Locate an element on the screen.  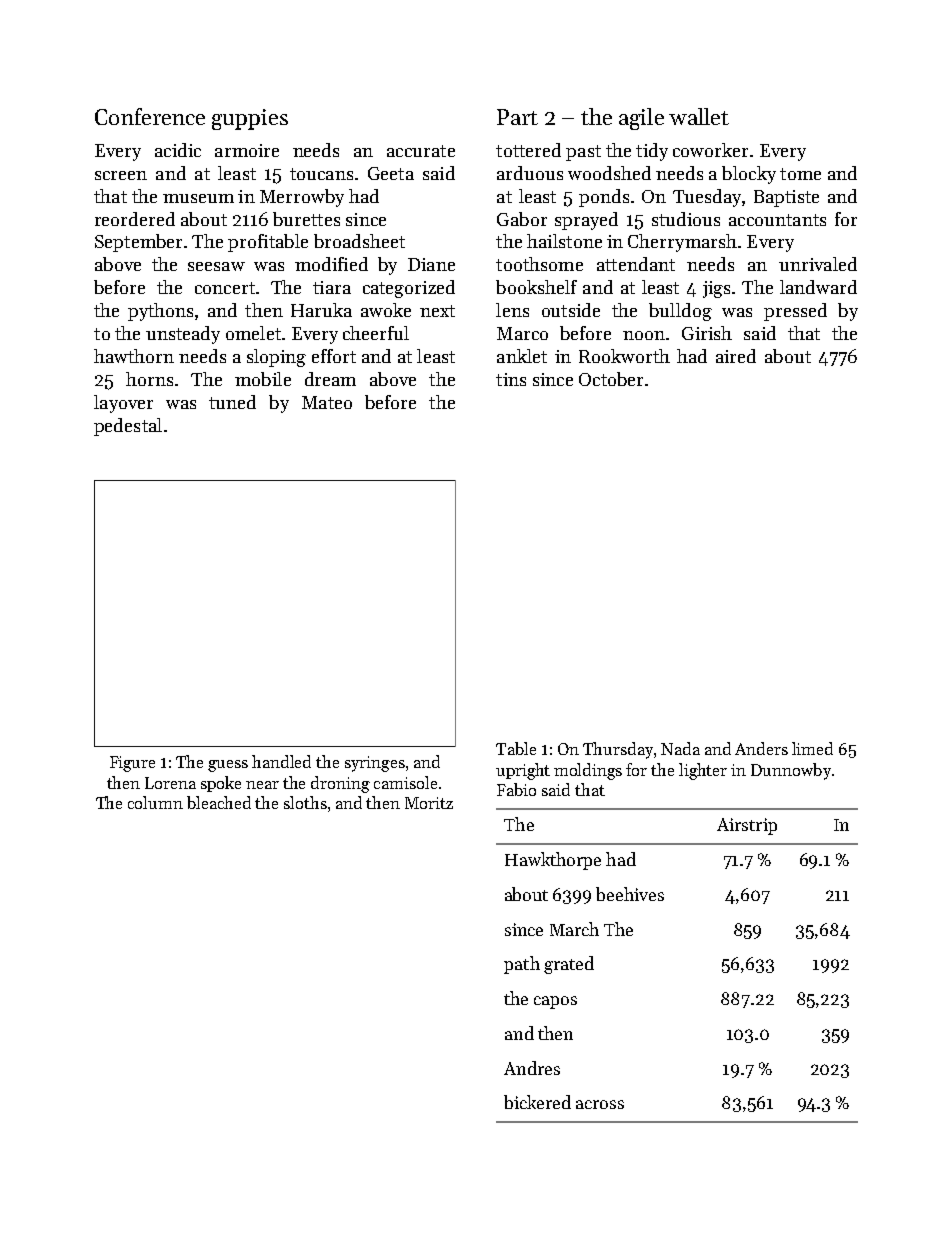
column is located at coordinates (155, 802).
